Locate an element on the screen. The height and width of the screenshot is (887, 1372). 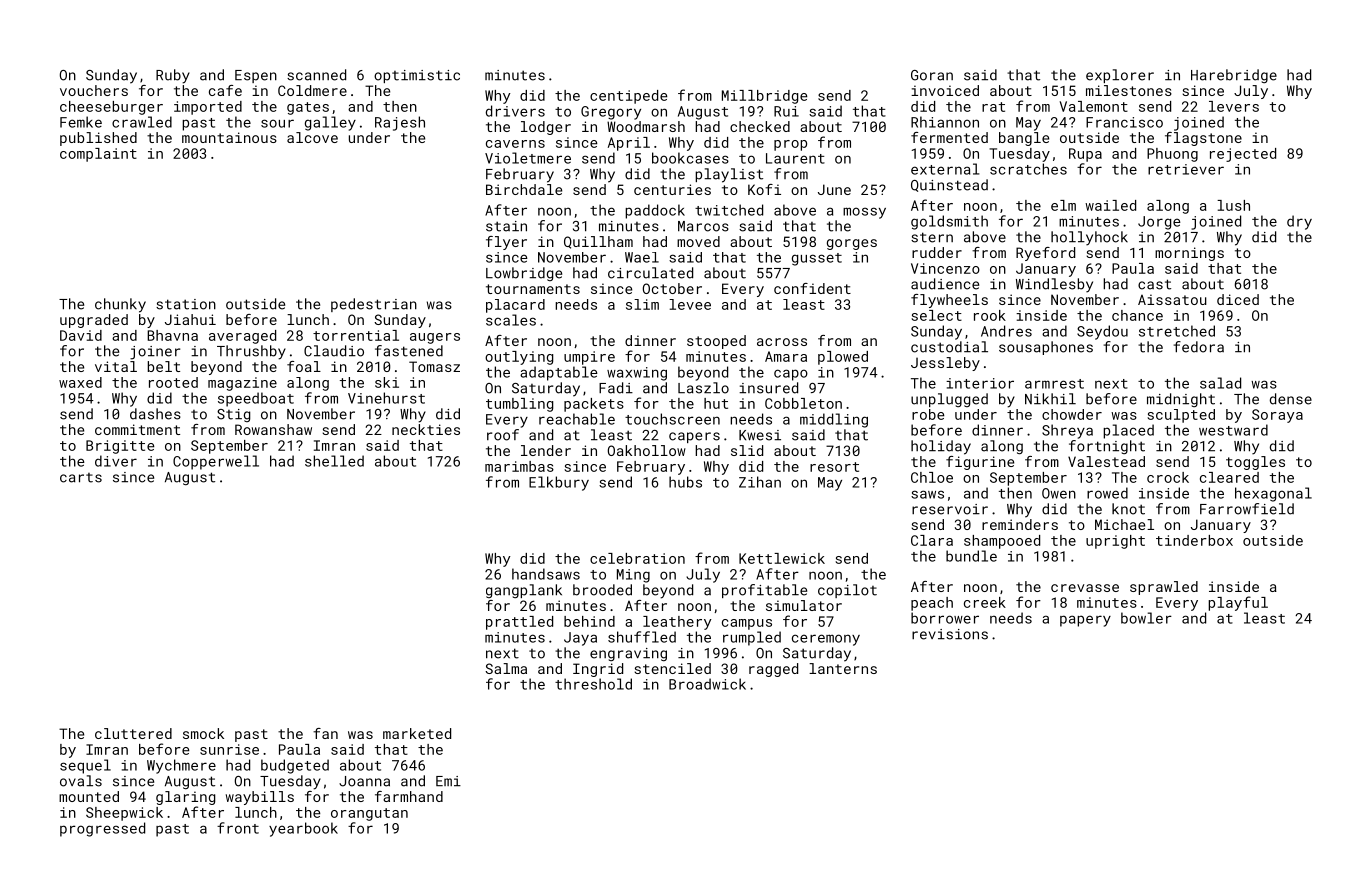
external is located at coordinates (945, 169).
